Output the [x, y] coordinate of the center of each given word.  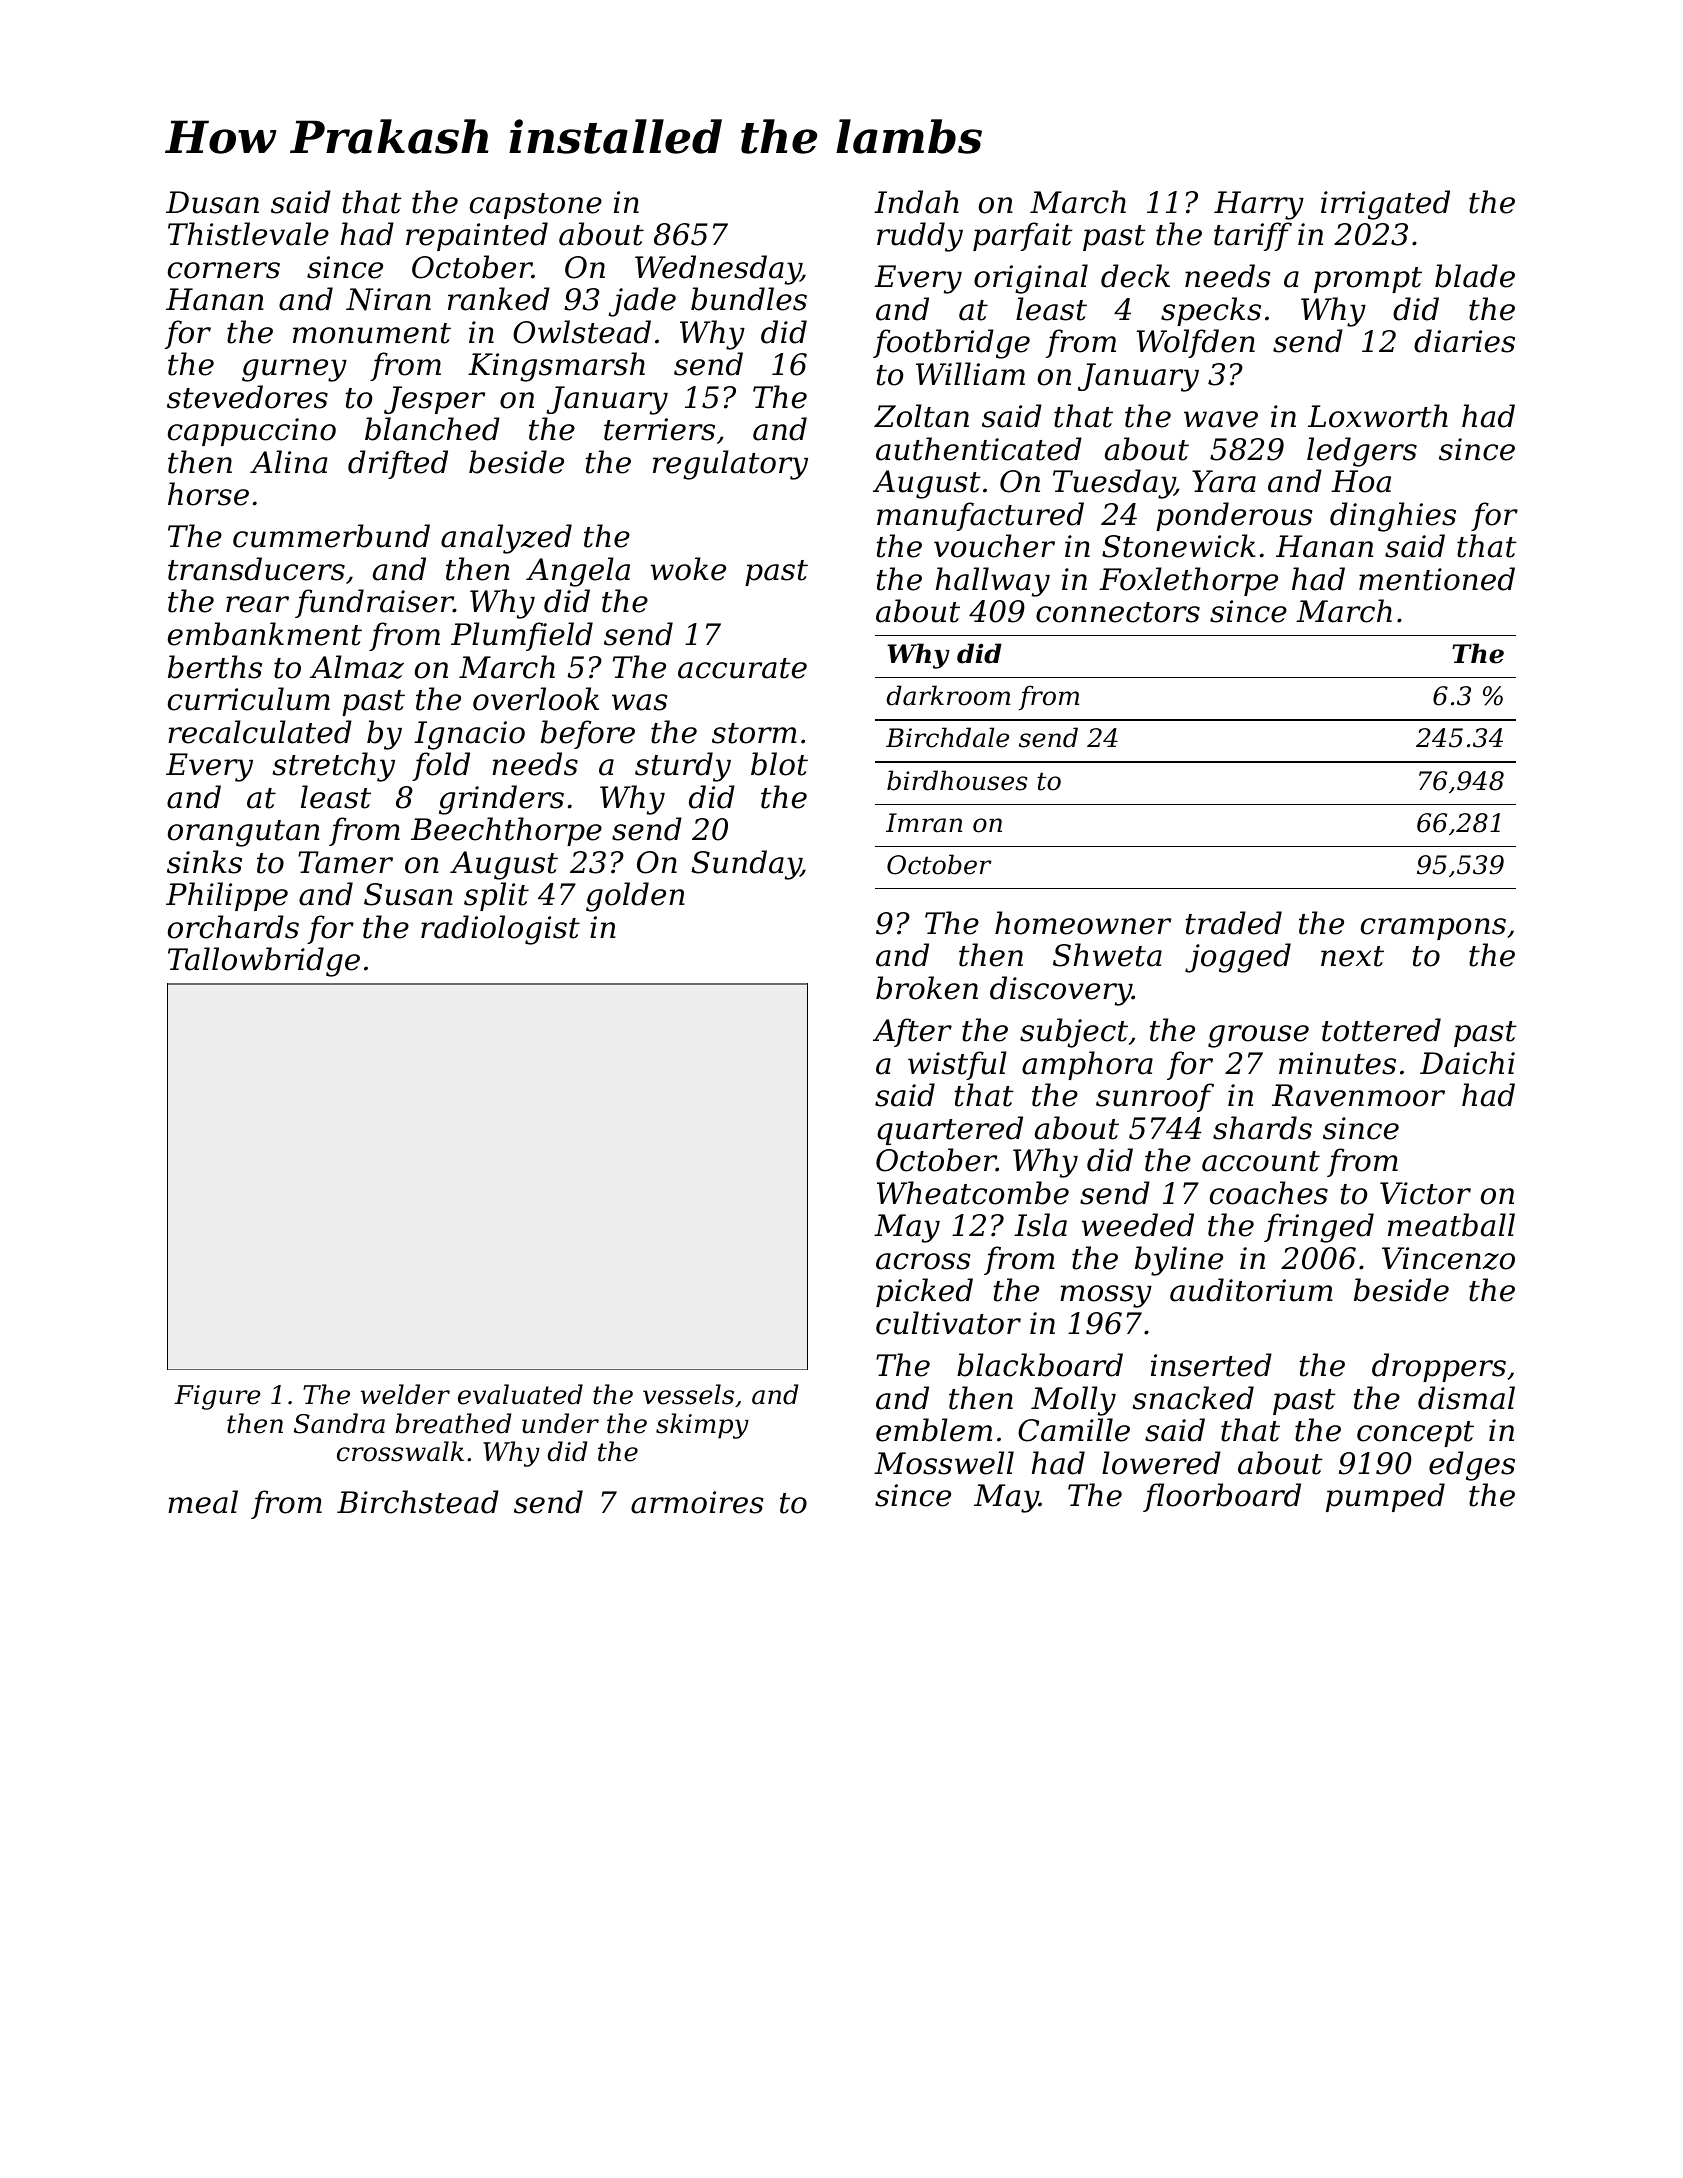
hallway [993, 582]
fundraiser [374, 603]
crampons [1433, 929]
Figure [217, 1397]
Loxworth [1378, 416]
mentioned [1437, 579]
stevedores [247, 397]
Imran [924, 823]
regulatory [730, 465]
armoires [697, 1502]
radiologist [500, 930]
